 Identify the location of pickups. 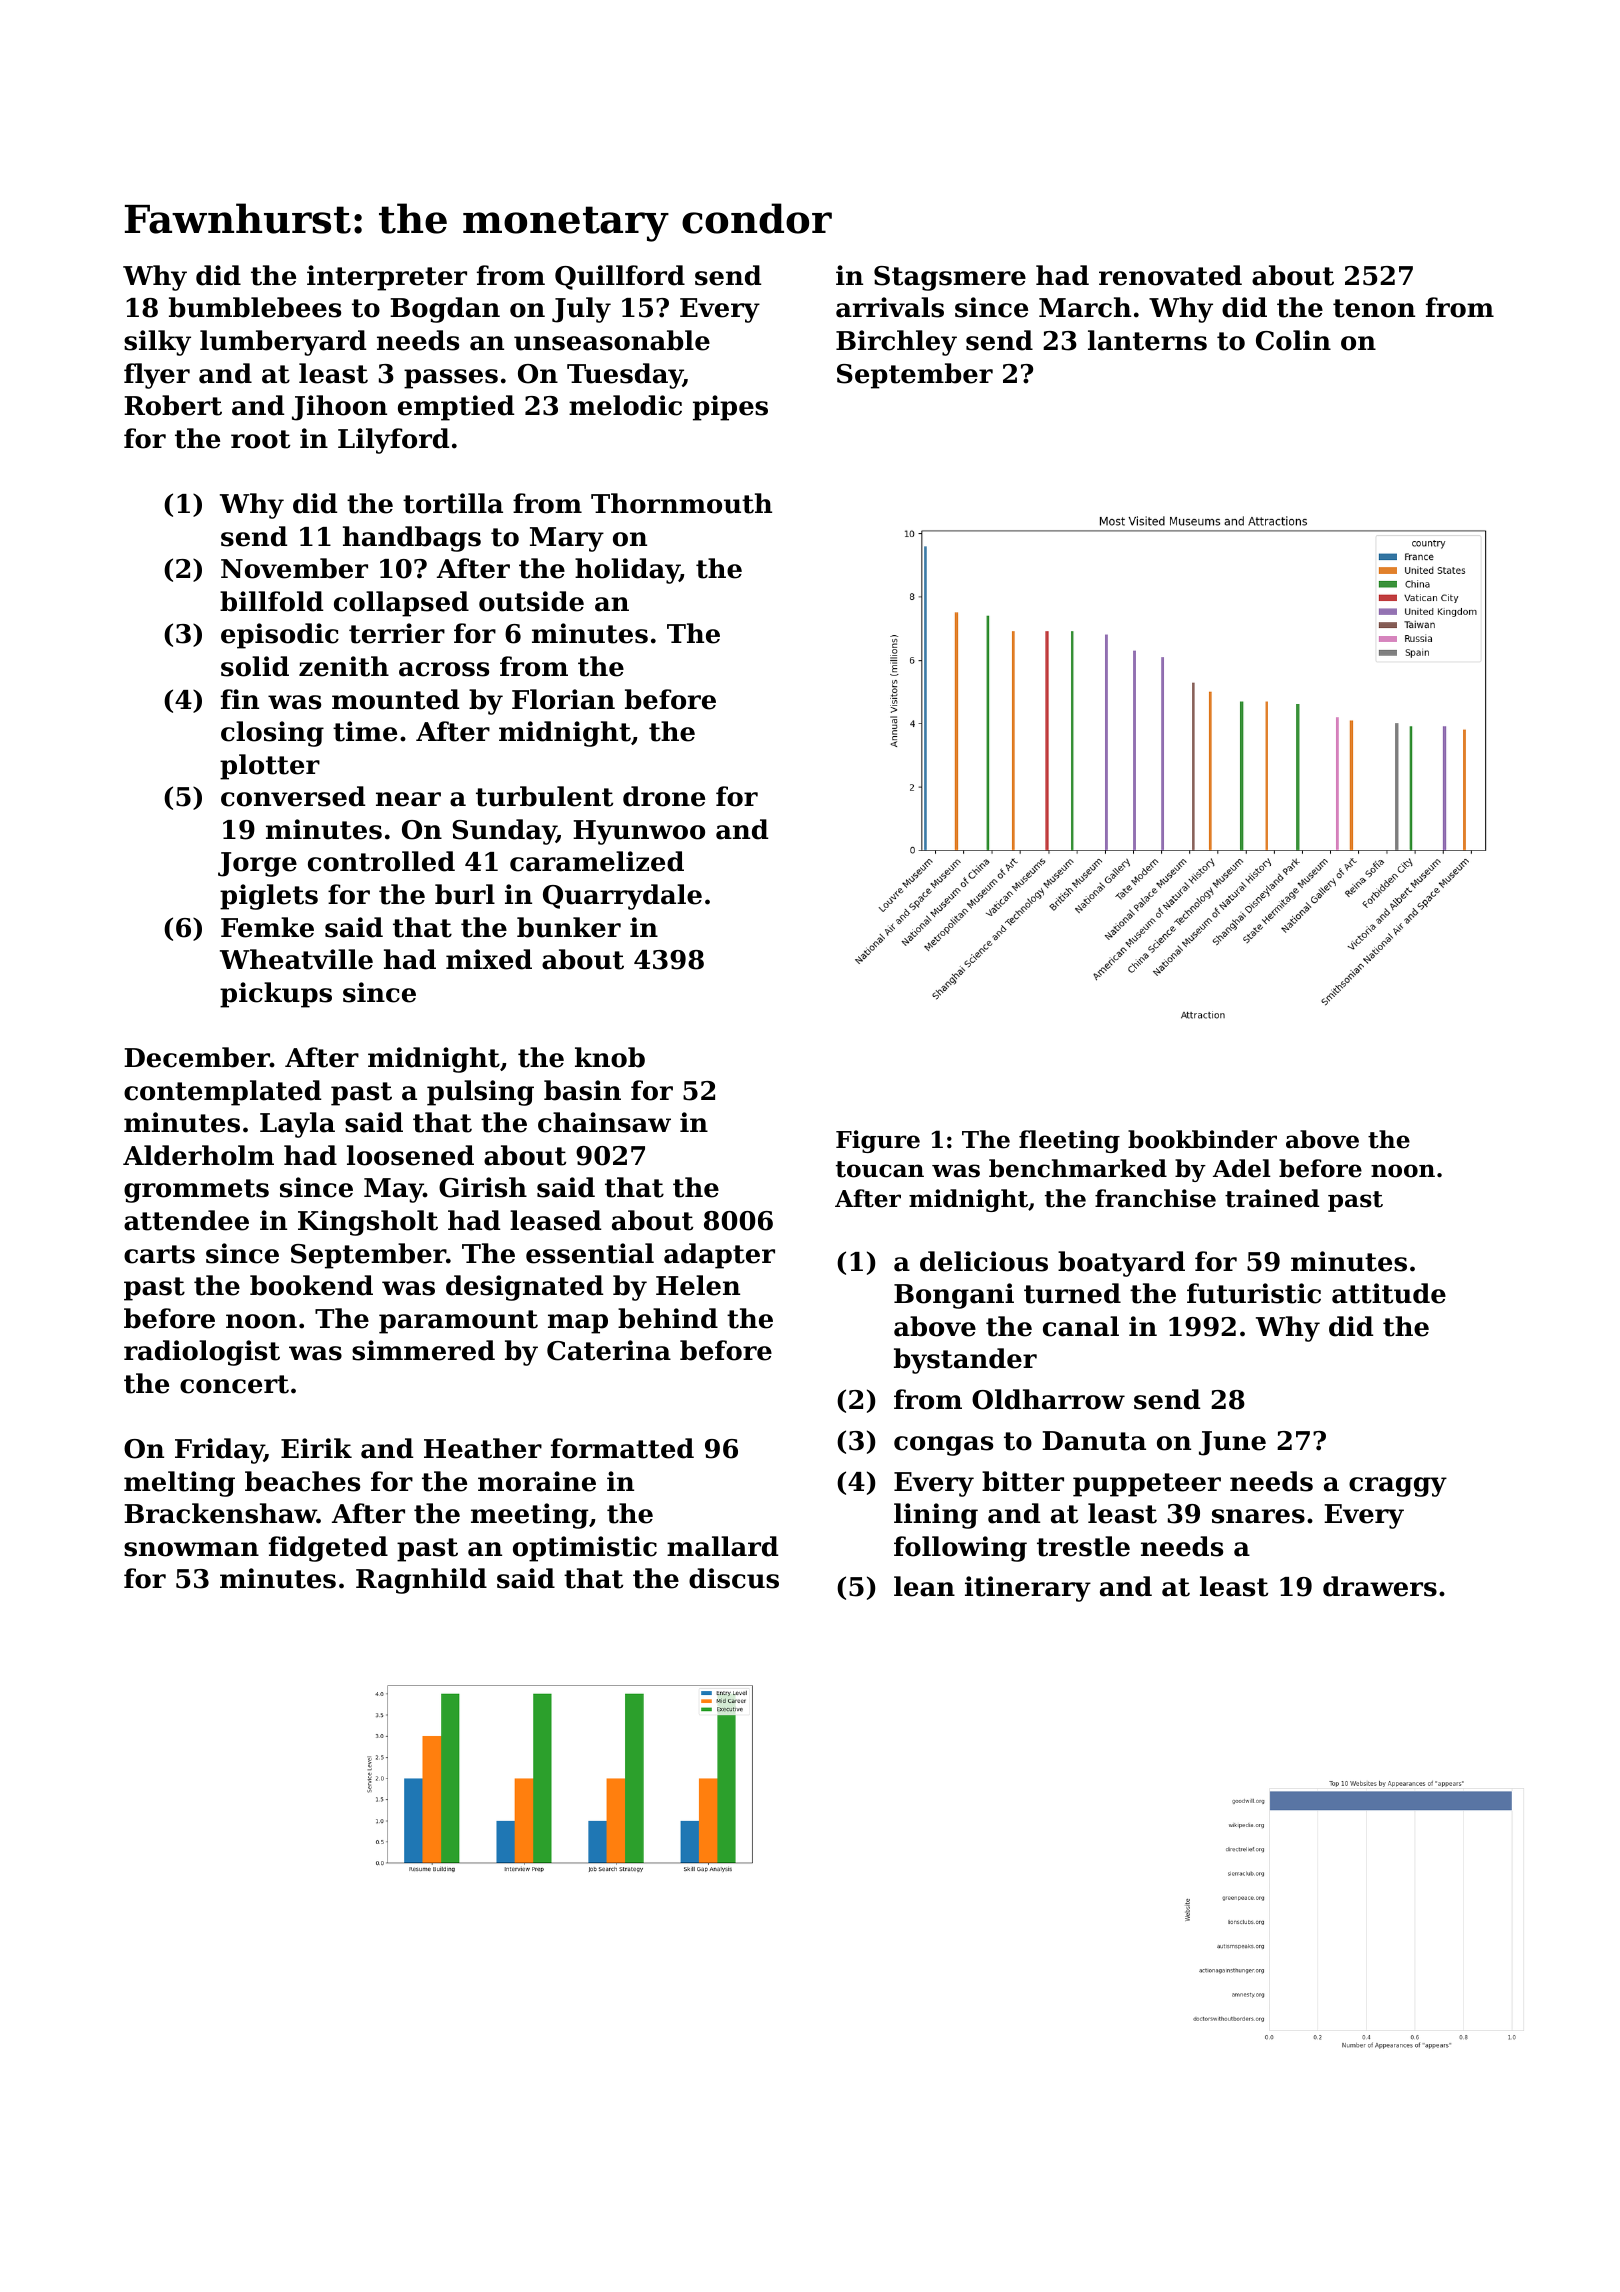
(276, 995).
